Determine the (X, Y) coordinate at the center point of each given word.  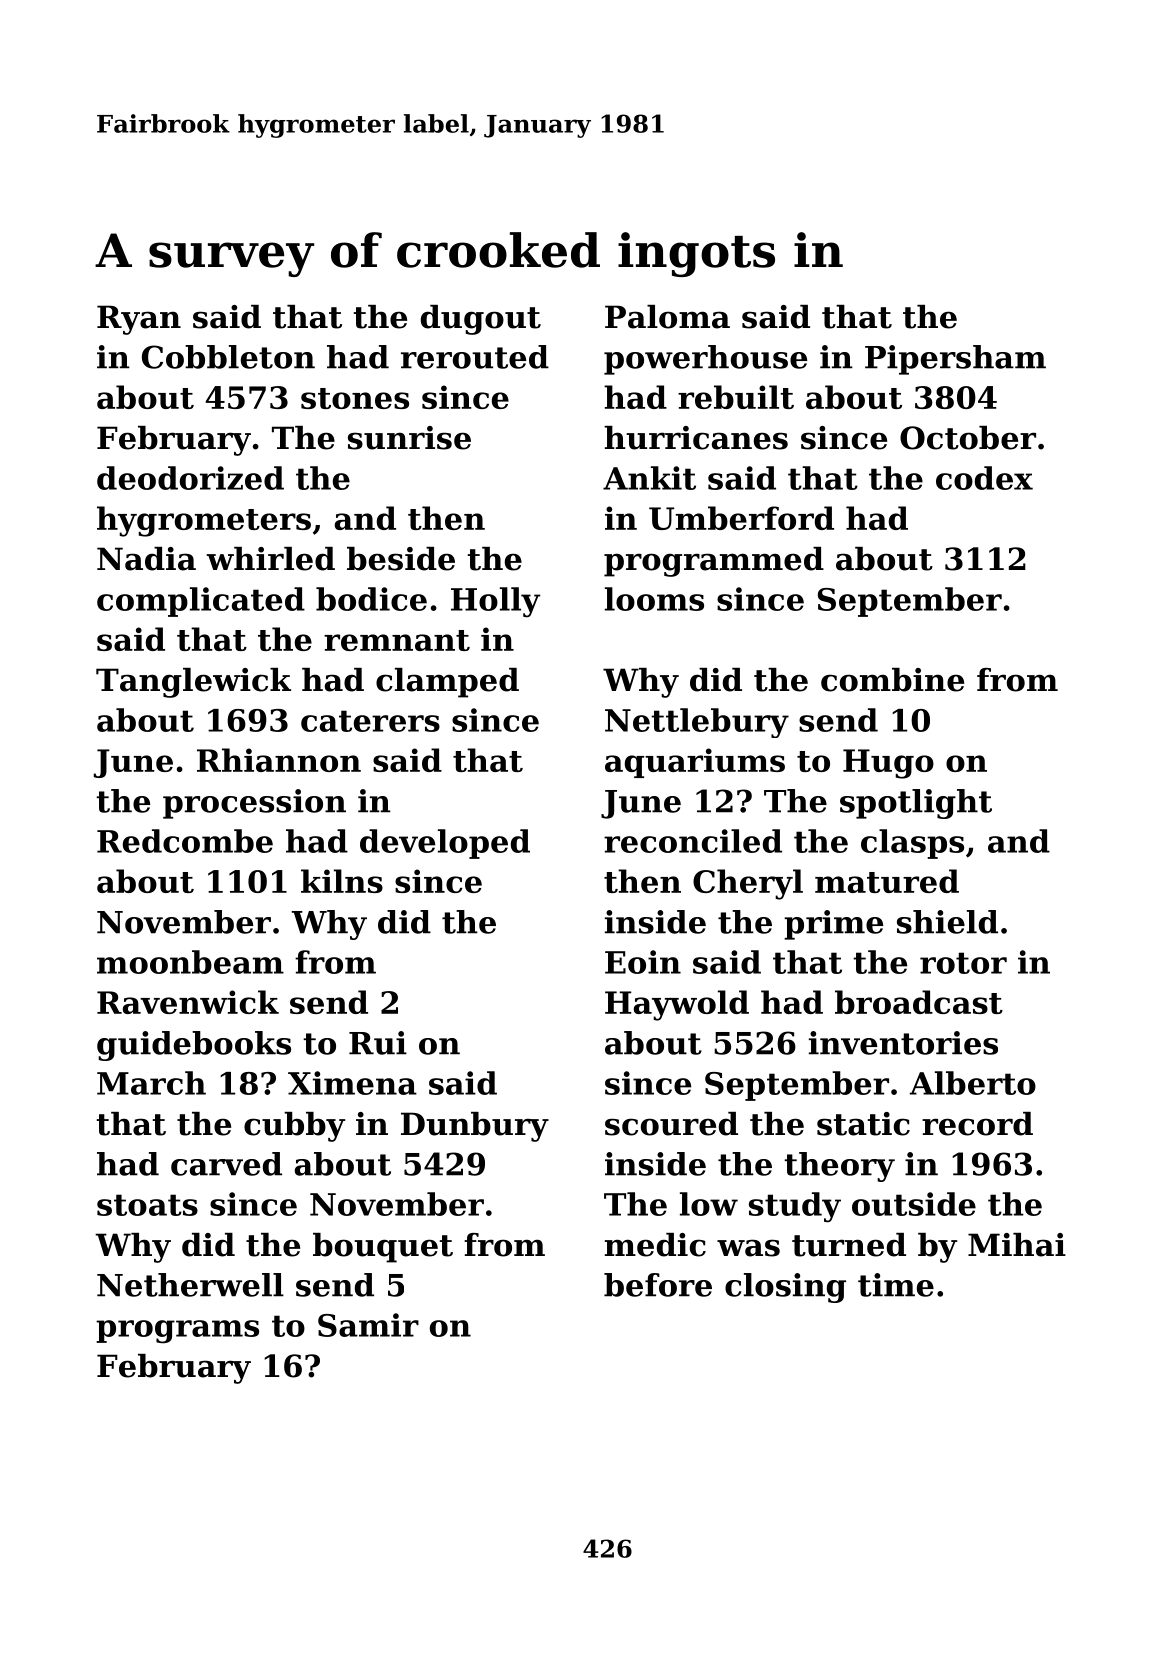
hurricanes (696, 438)
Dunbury (475, 1127)
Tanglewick (193, 683)
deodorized (190, 478)
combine (892, 680)
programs (177, 1332)
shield (947, 922)
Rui (378, 1043)
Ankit (649, 478)
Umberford (741, 518)
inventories (903, 1043)
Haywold (677, 1005)
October (968, 438)
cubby (294, 1127)
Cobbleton (228, 357)
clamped (447, 683)
